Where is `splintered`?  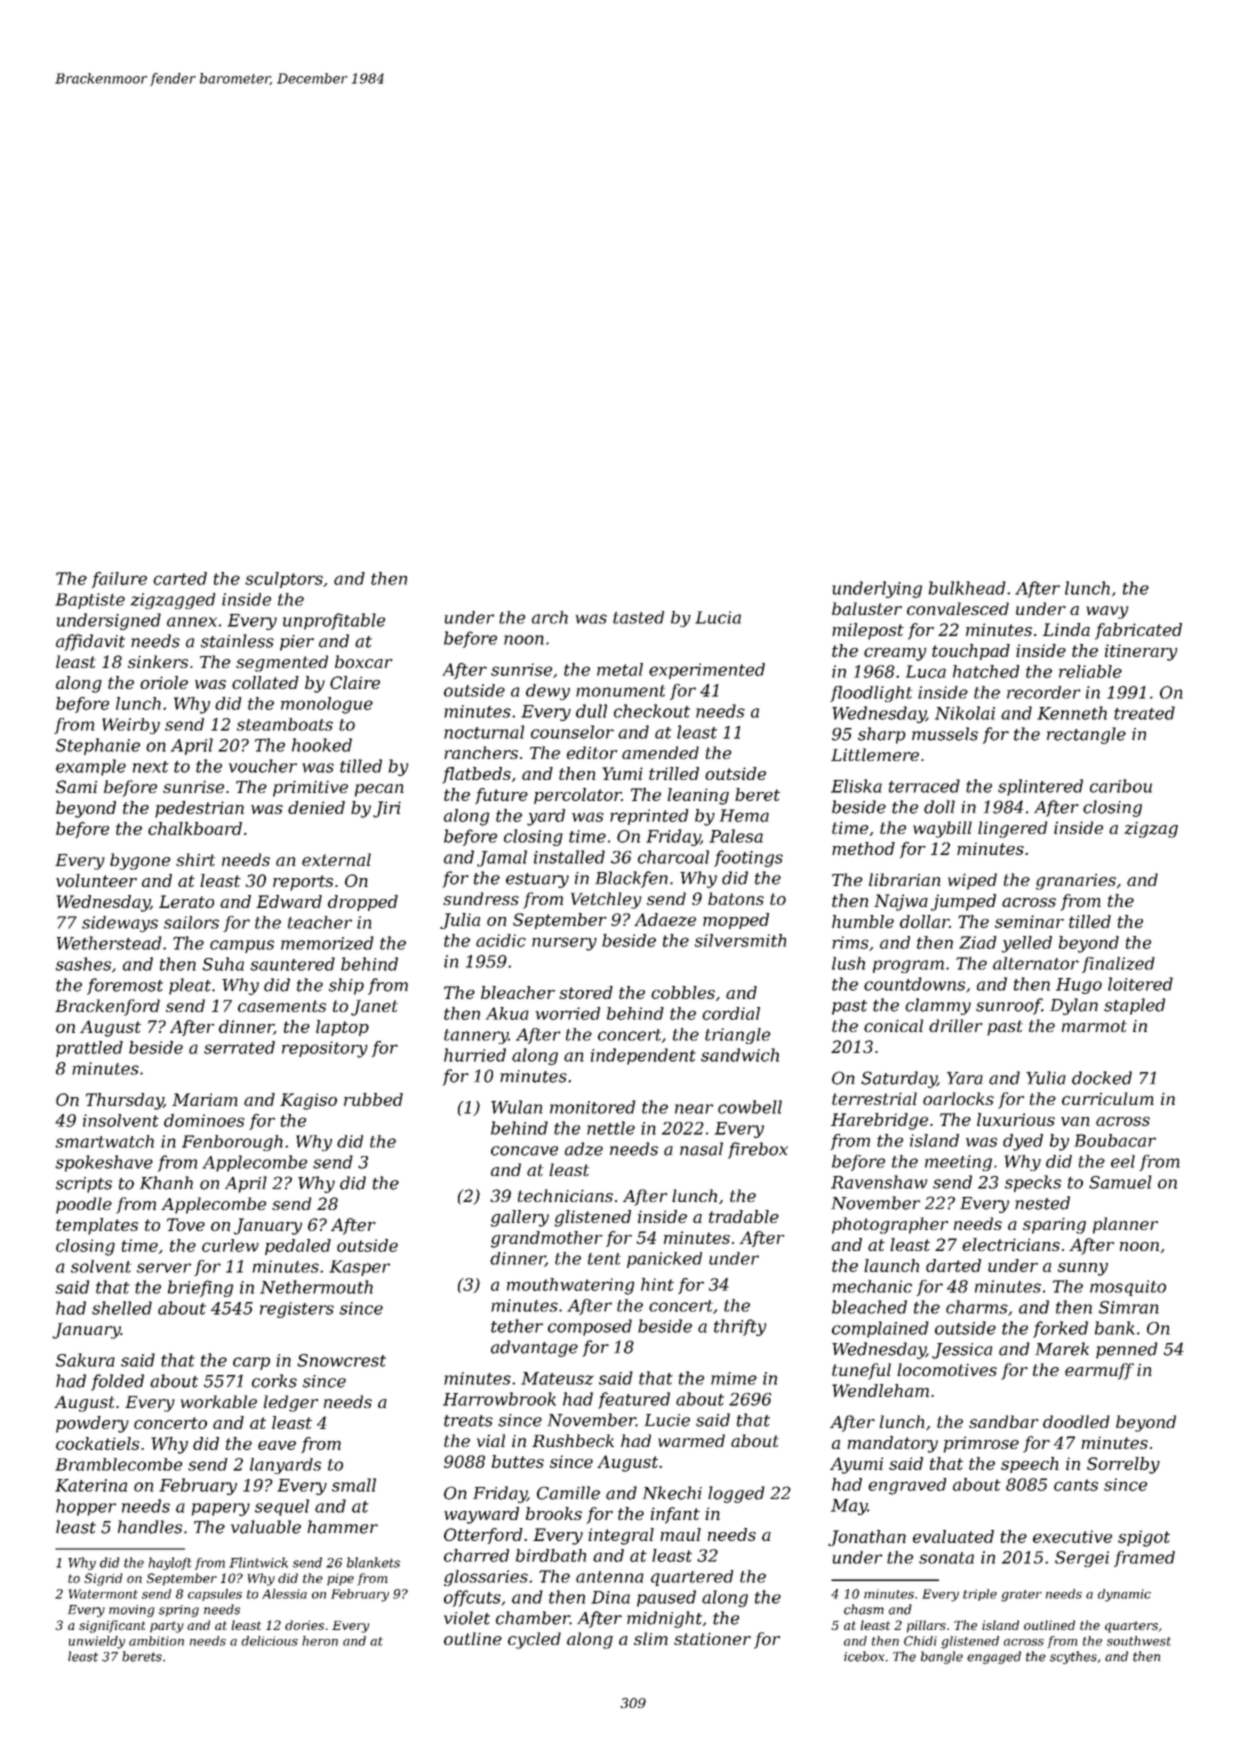 splintered is located at coordinates (1040, 787).
